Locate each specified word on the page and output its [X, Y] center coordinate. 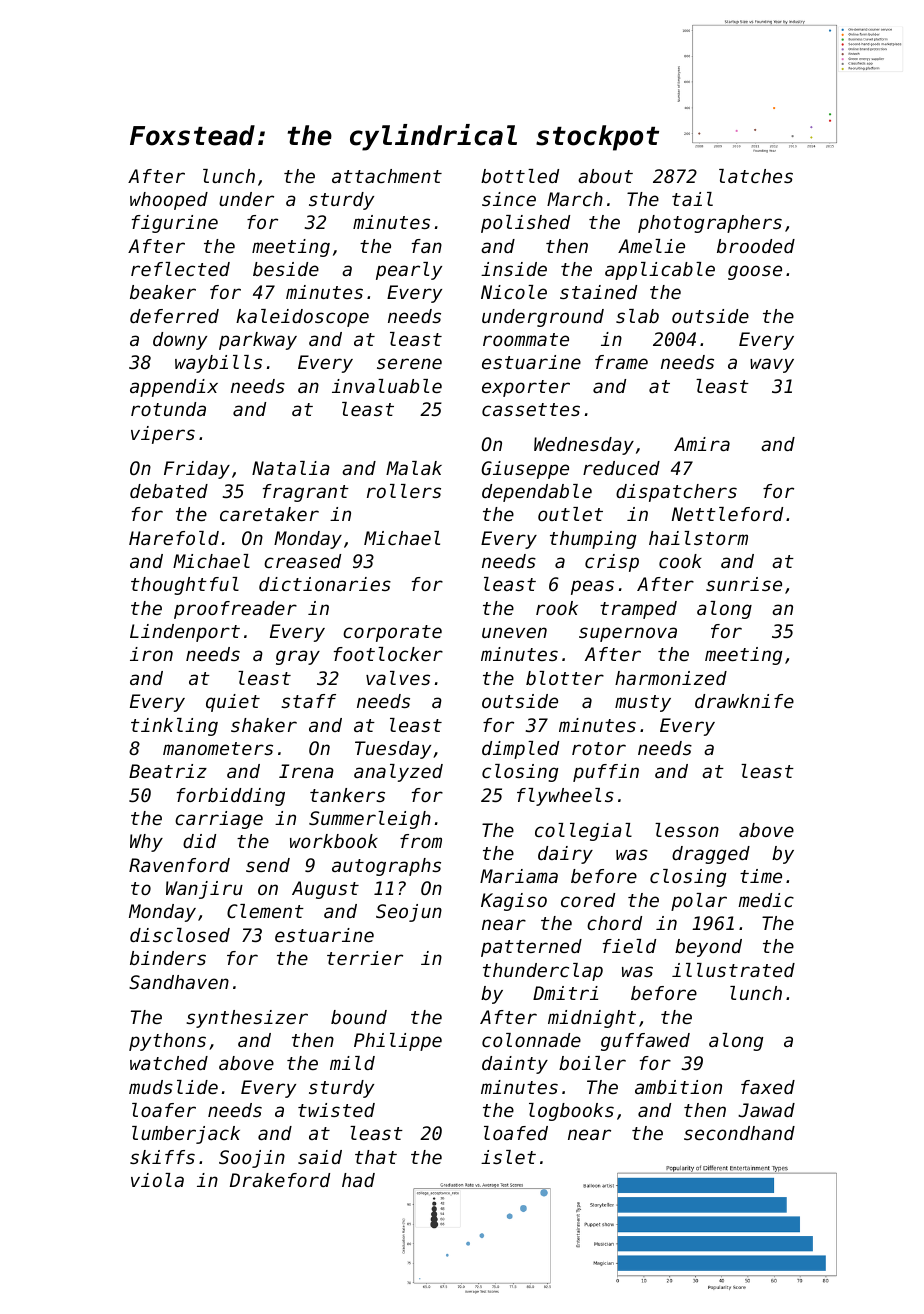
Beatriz [168, 771]
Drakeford [280, 1180]
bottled [520, 176]
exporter [526, 388]
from [421, 841]
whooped [169, 201]
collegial [583, 832]
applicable [660, 271]
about [605, 176]
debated [169, 491]
